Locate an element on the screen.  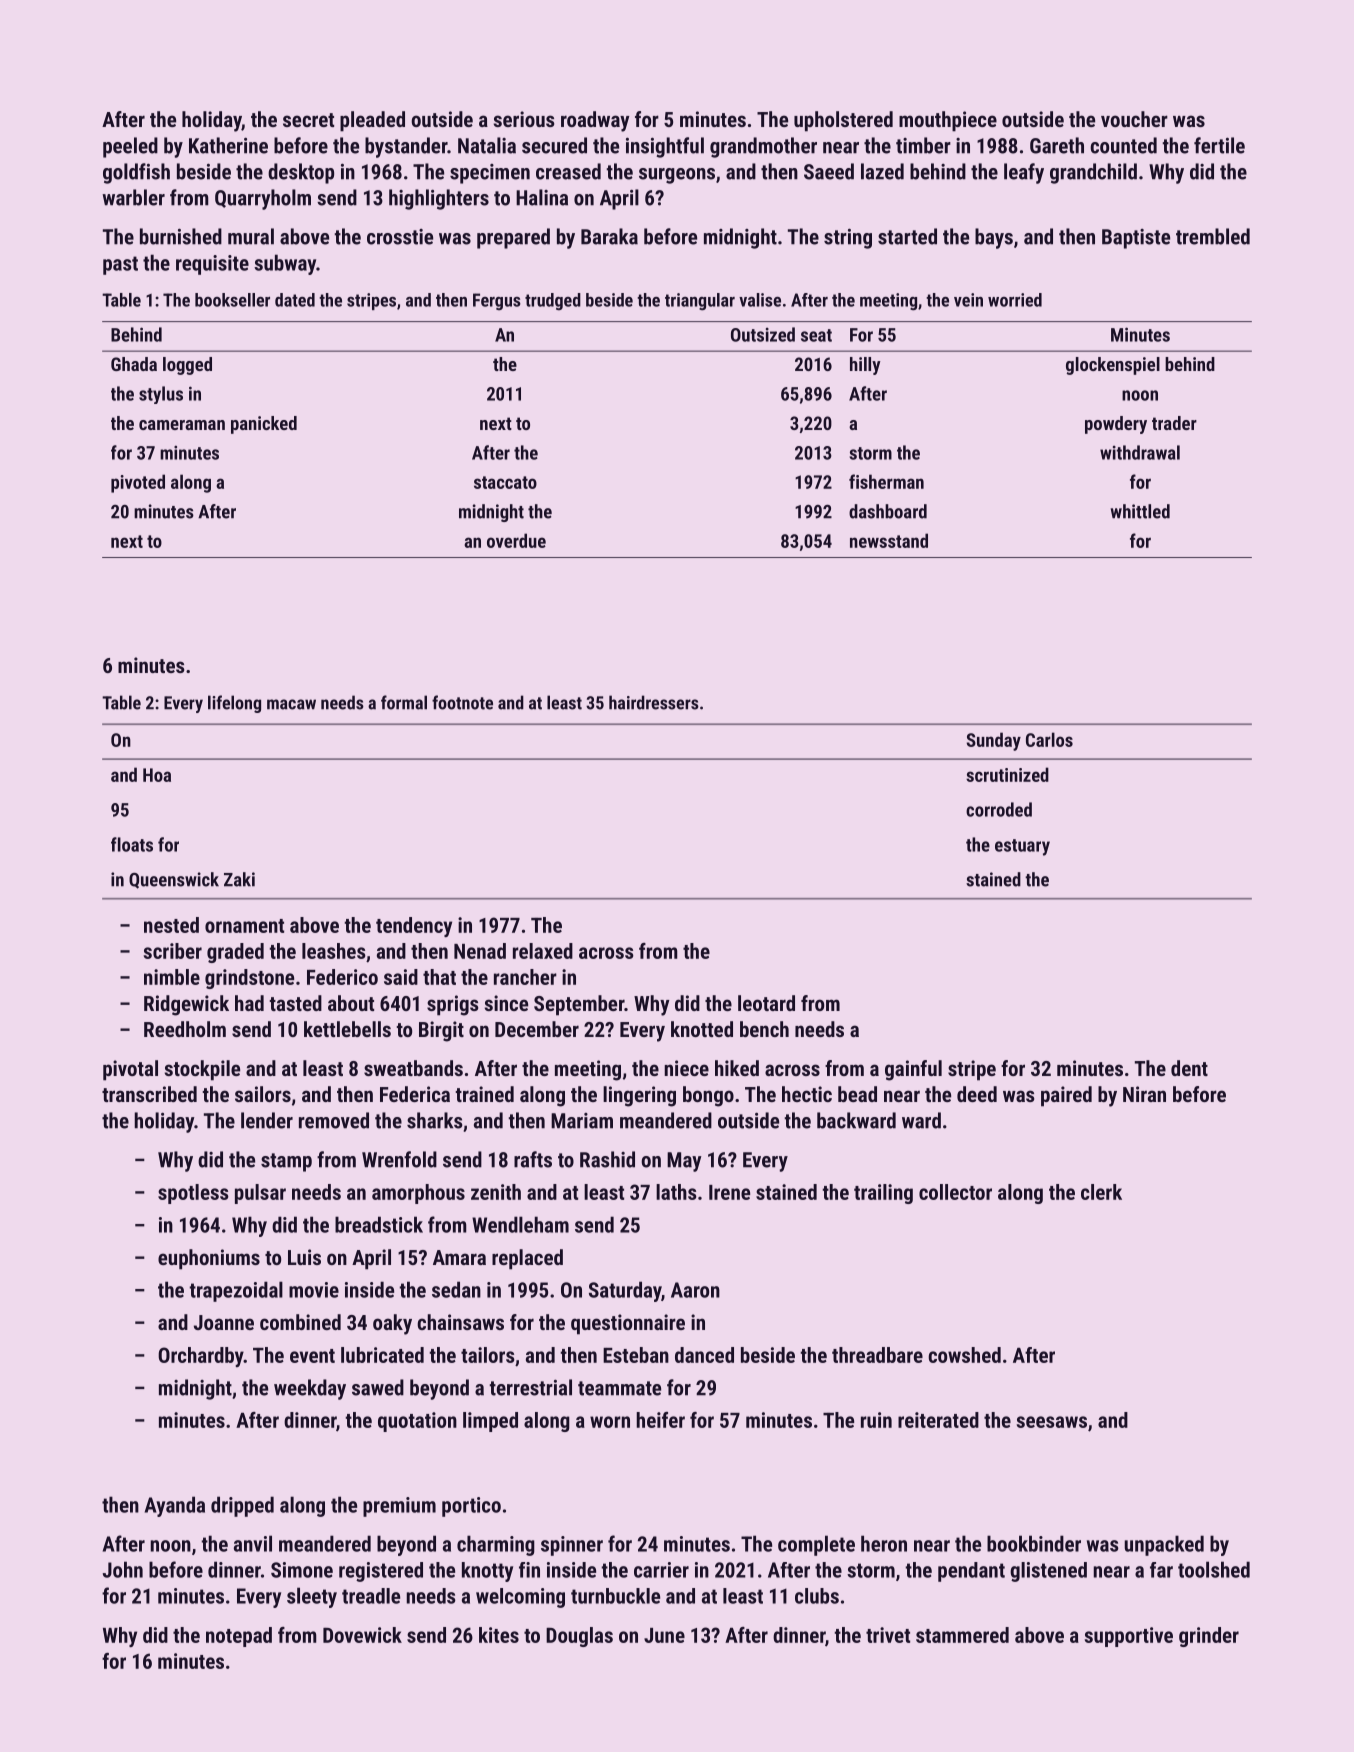
relaxed is located at coordinates (543, 951).
